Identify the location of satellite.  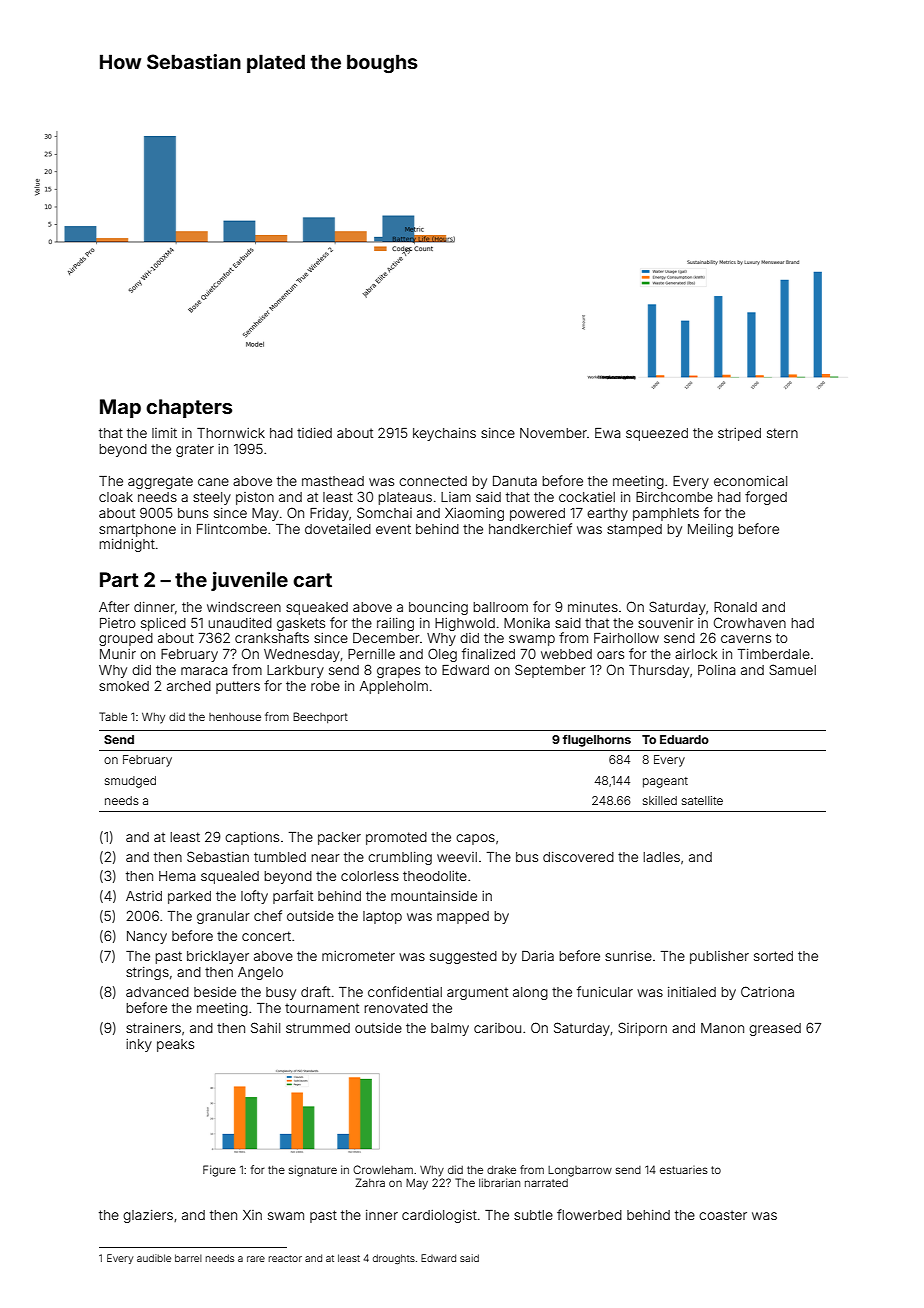
(702, 800).
